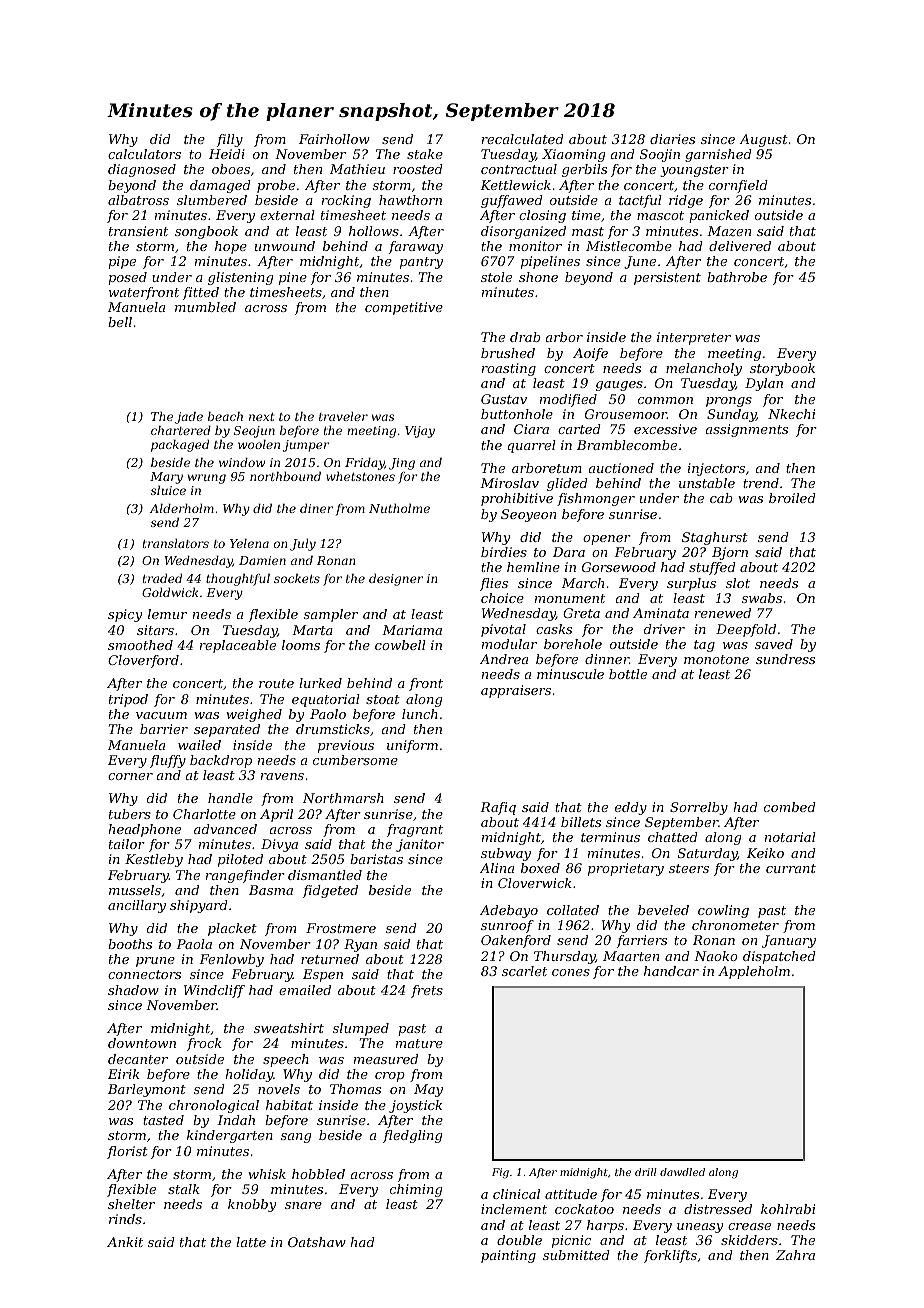  I want to click on Windcliff, so click(214, 991).
